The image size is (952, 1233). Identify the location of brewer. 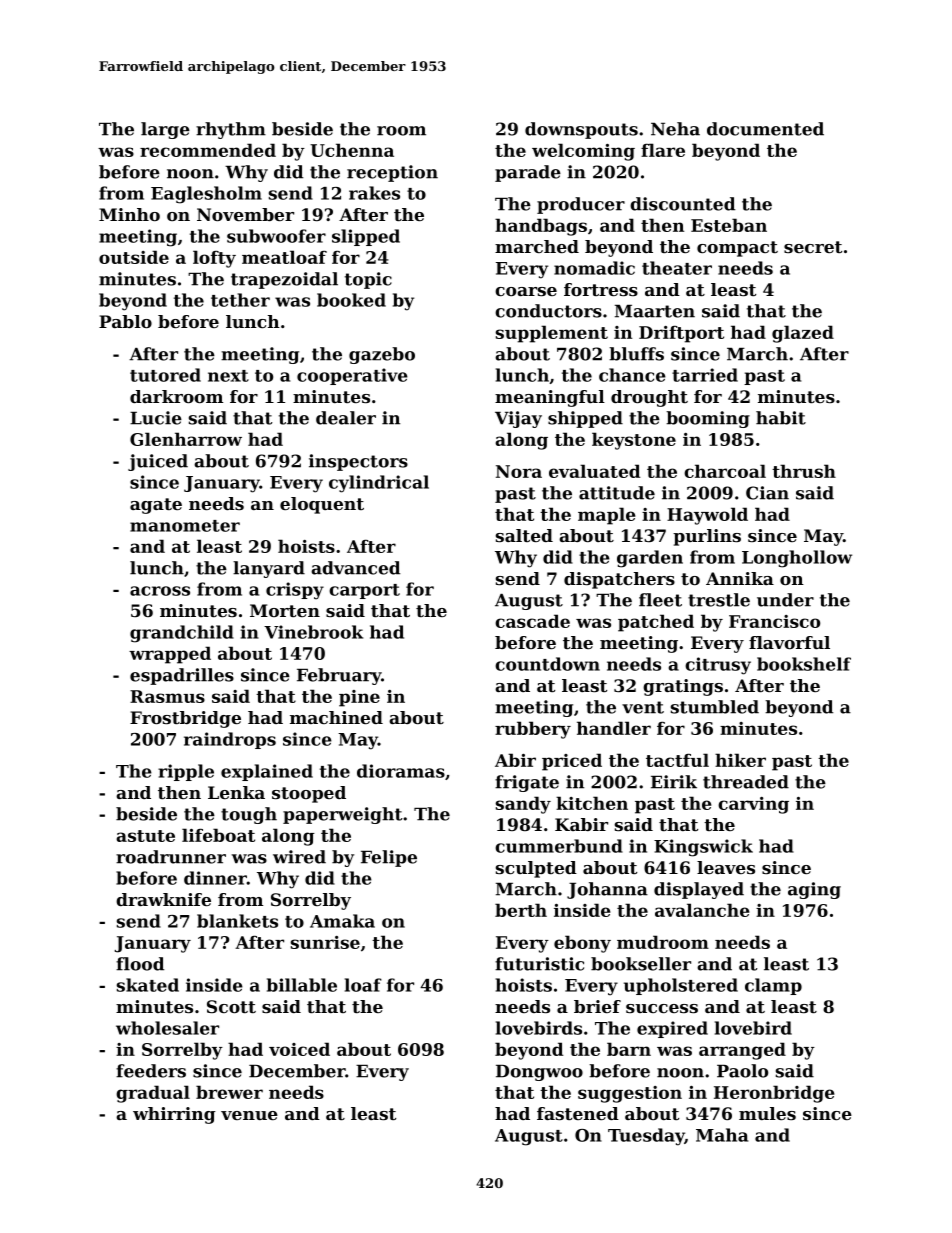
(229, 1092).
